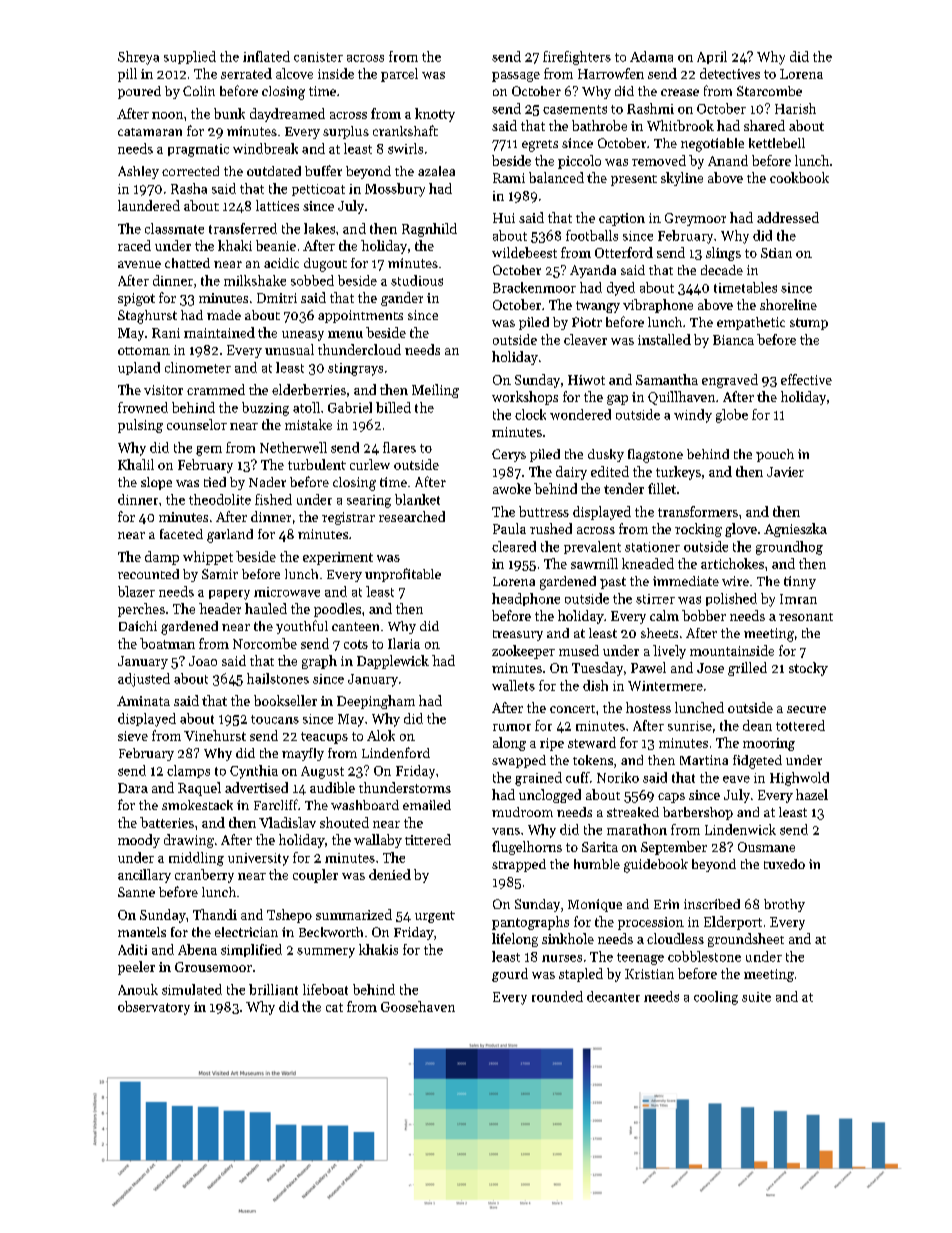  What do you see at coordinates (686, 581) in the screenshot?
I see `immediate` at bounding box center [686, 581].
